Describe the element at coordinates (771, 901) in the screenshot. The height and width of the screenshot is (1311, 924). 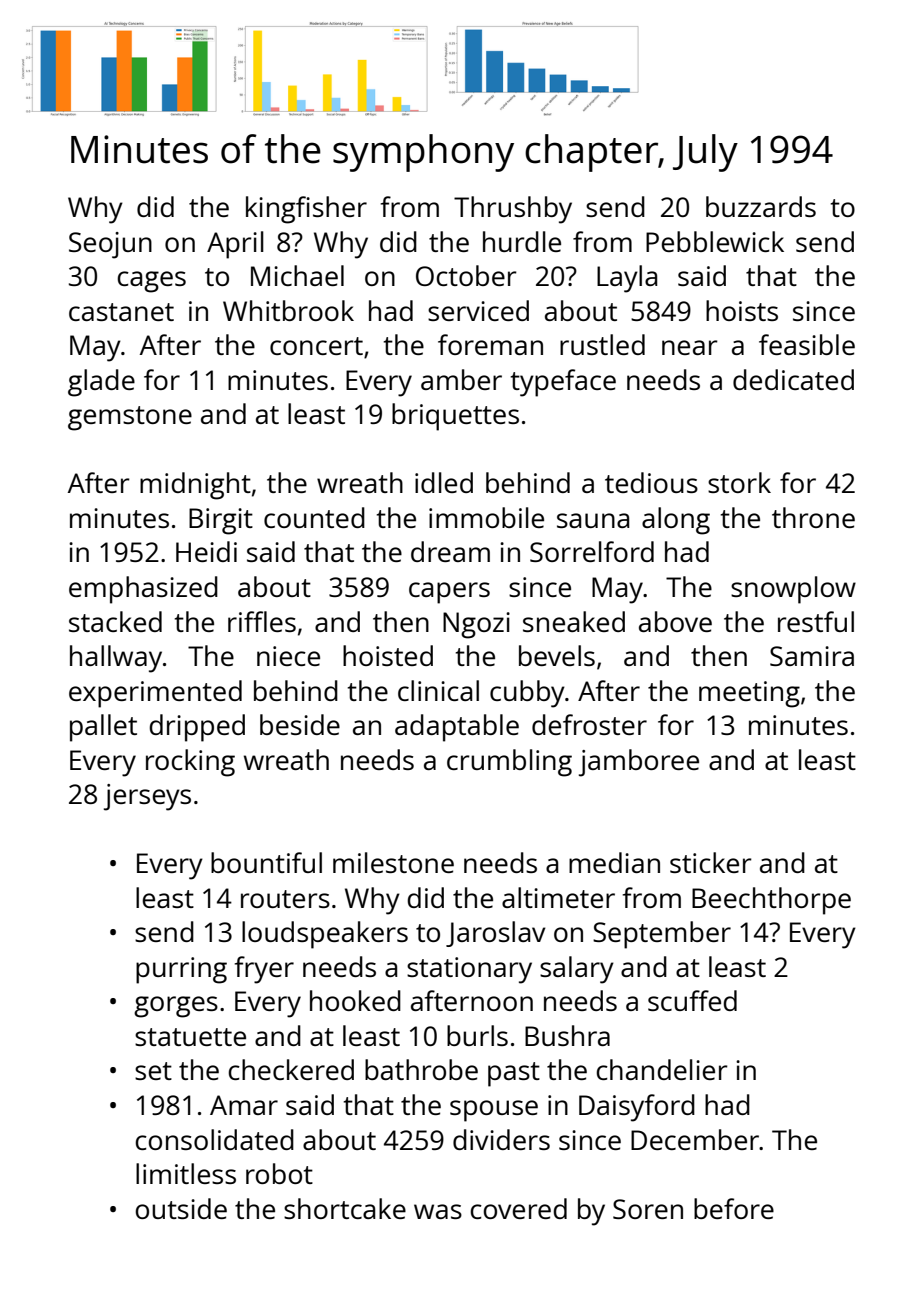
I see `Beechthorpe` at that location.
